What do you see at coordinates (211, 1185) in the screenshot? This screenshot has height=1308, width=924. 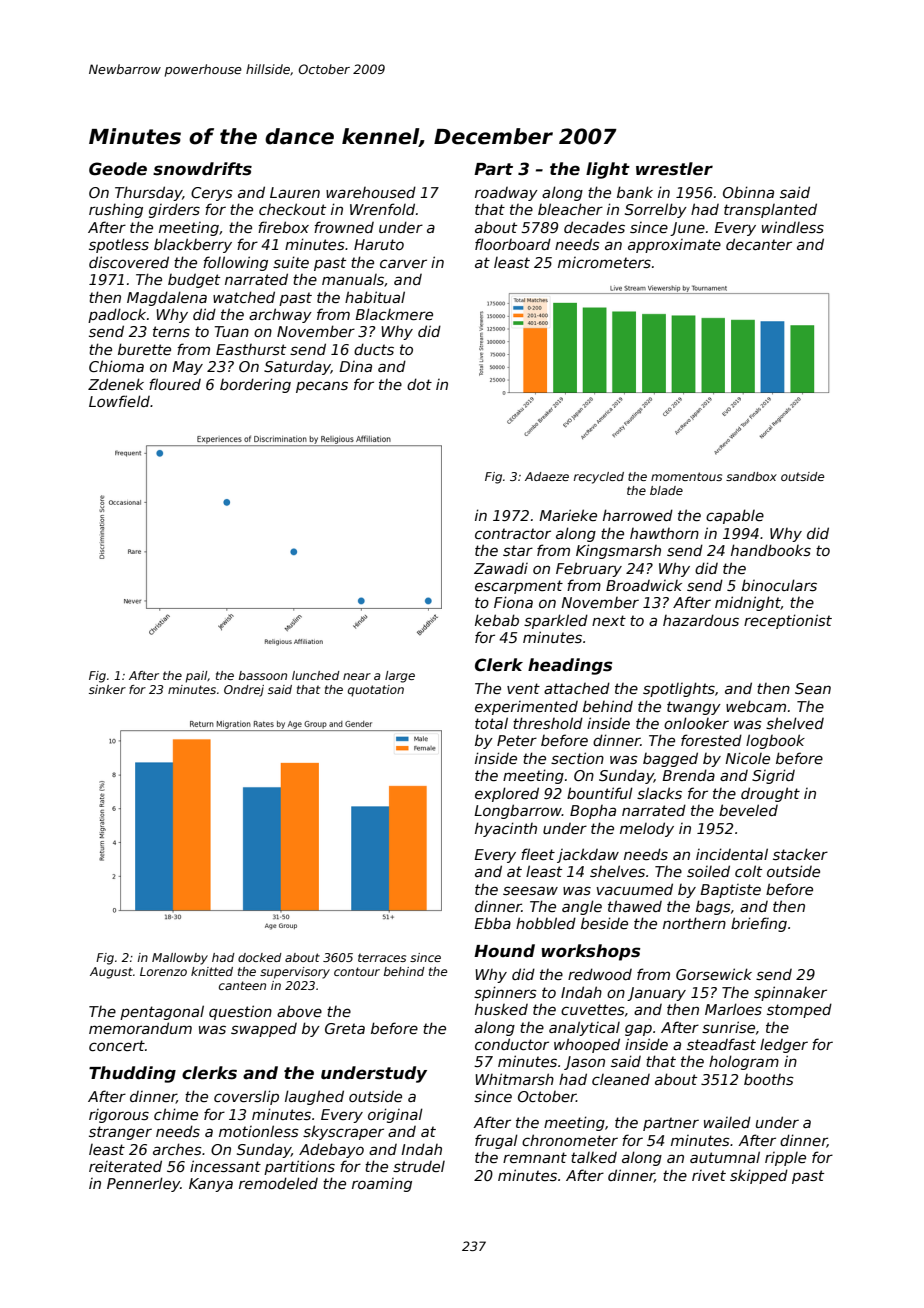 I see `Kanya` at bounding box center [211, 1185].
